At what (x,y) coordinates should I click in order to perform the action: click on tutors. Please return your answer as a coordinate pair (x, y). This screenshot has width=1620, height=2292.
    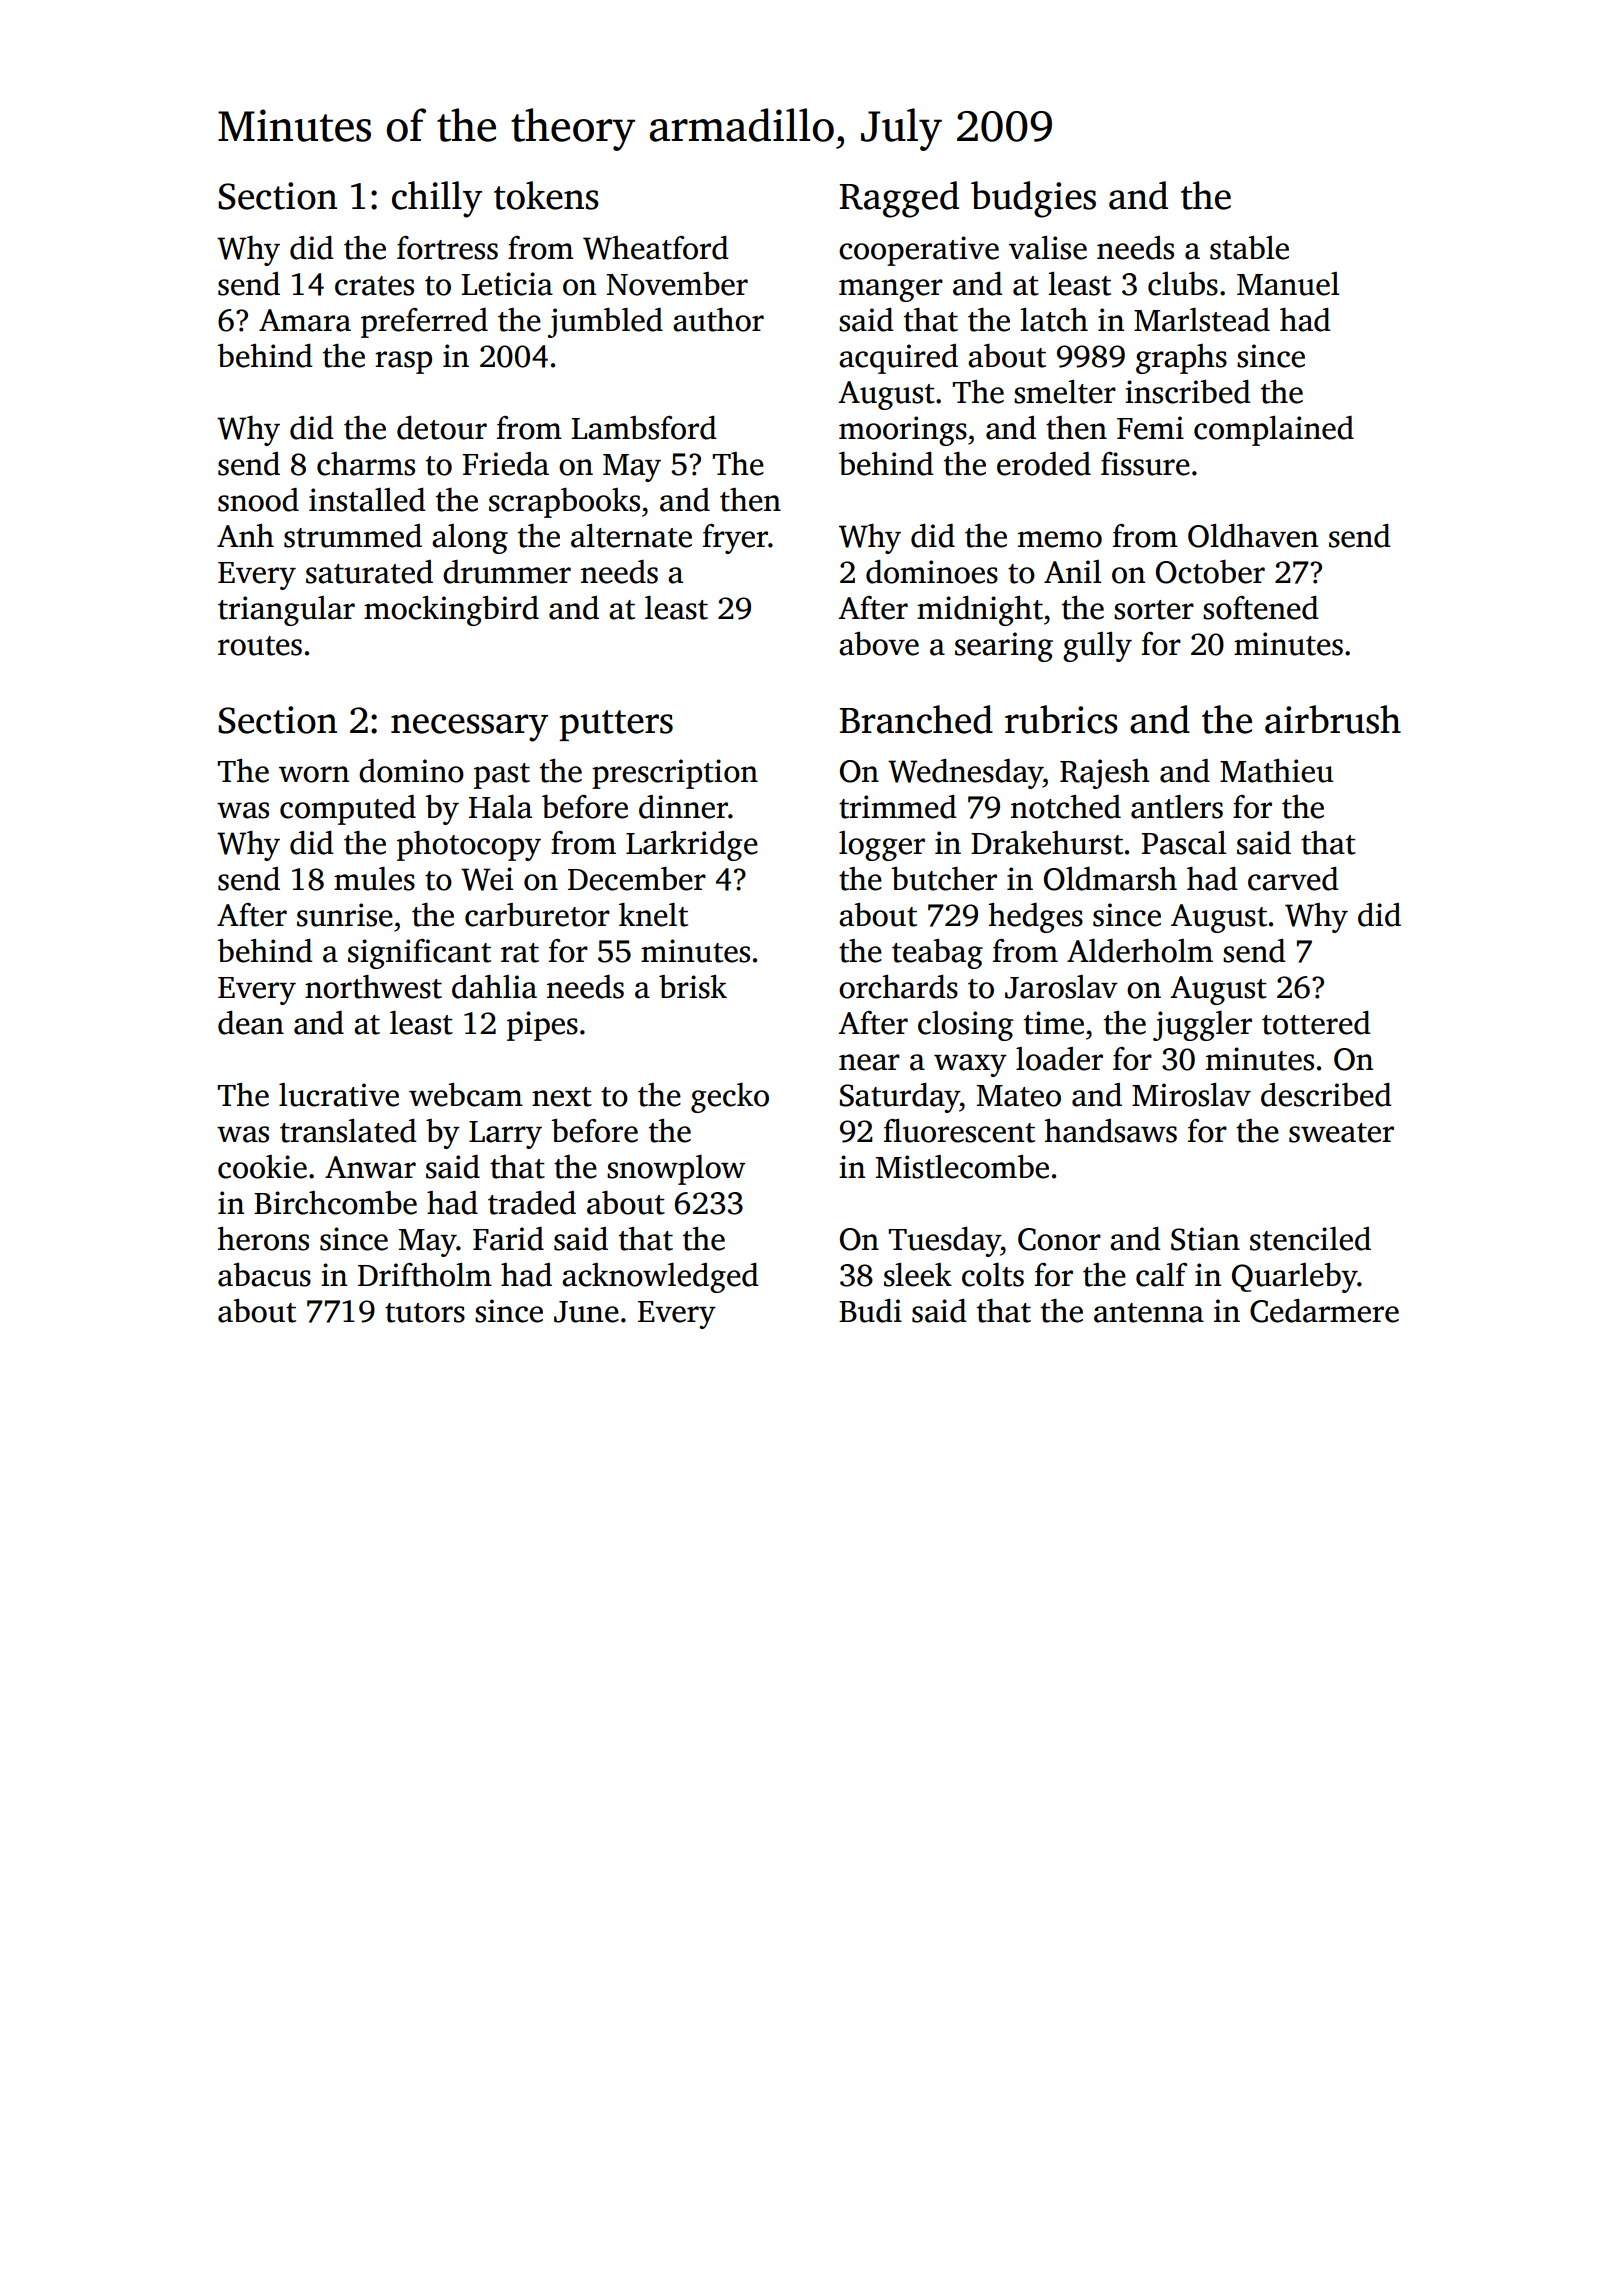
    Looking at the image, I should click on (425, 1313).
